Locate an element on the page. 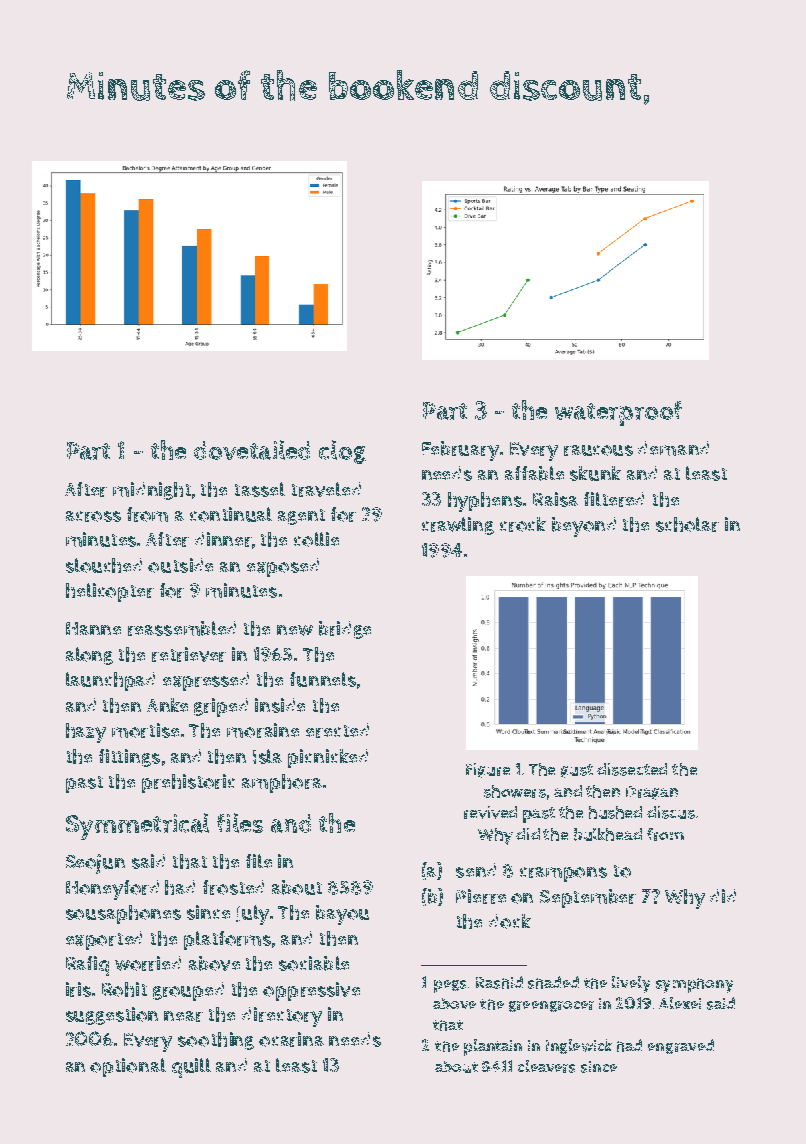 The image size is (806, 1144). cleavers is located at coordinates (546, 1066).
